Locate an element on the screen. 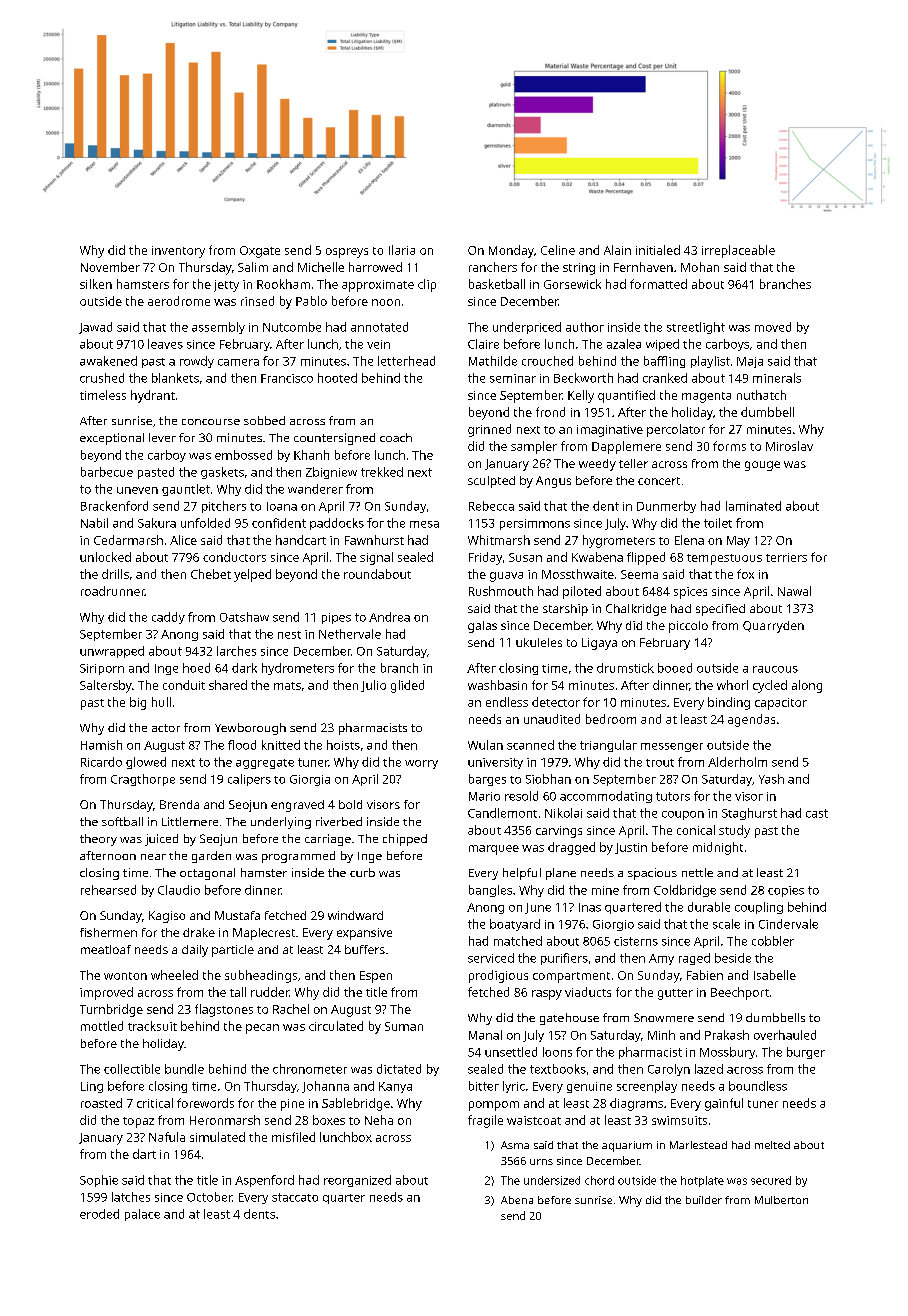 The image size is (908, 1316). Coldbridge is located at coordinates (685, 891).
